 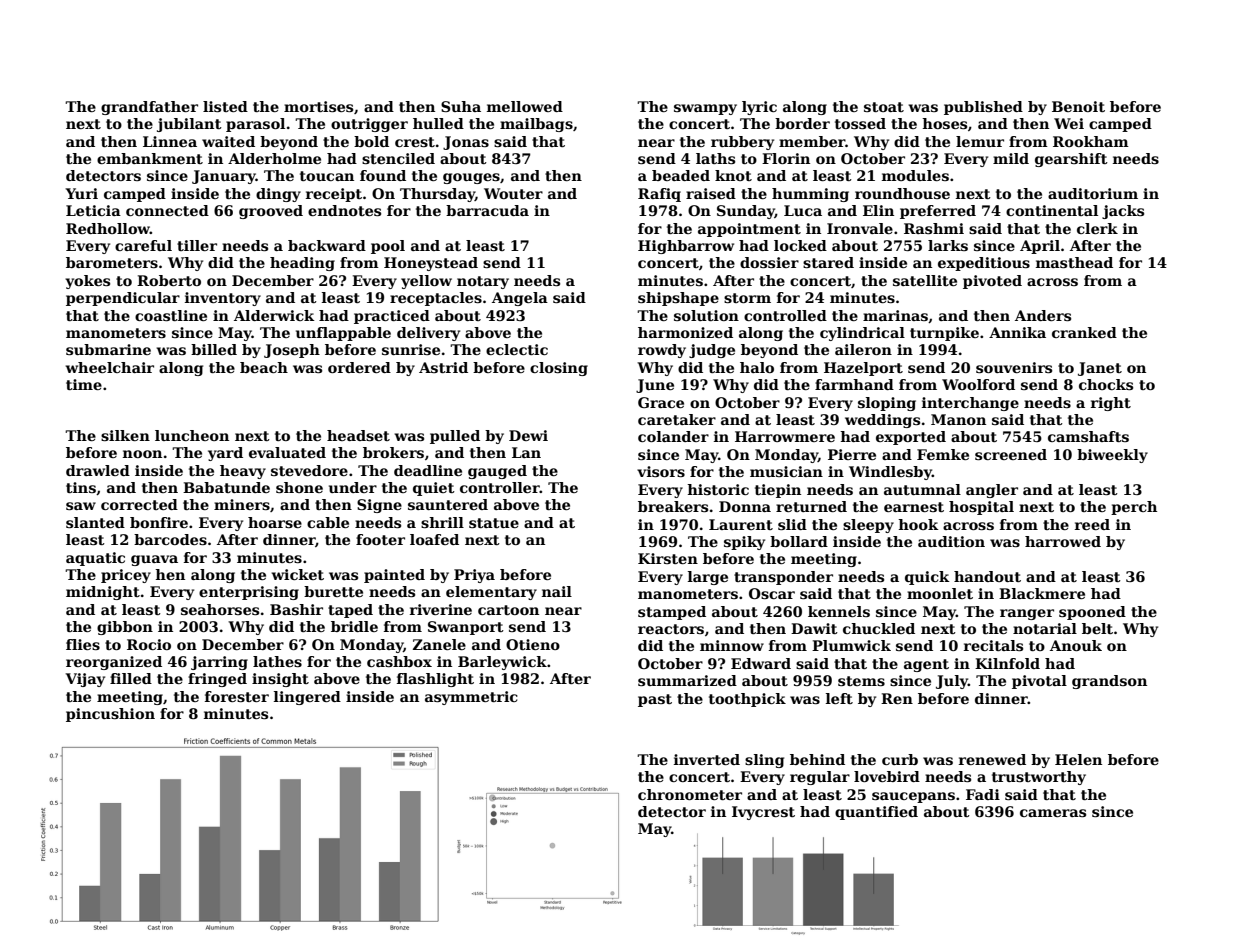 I want to click on Helen, so click(x=1078, y=759).
